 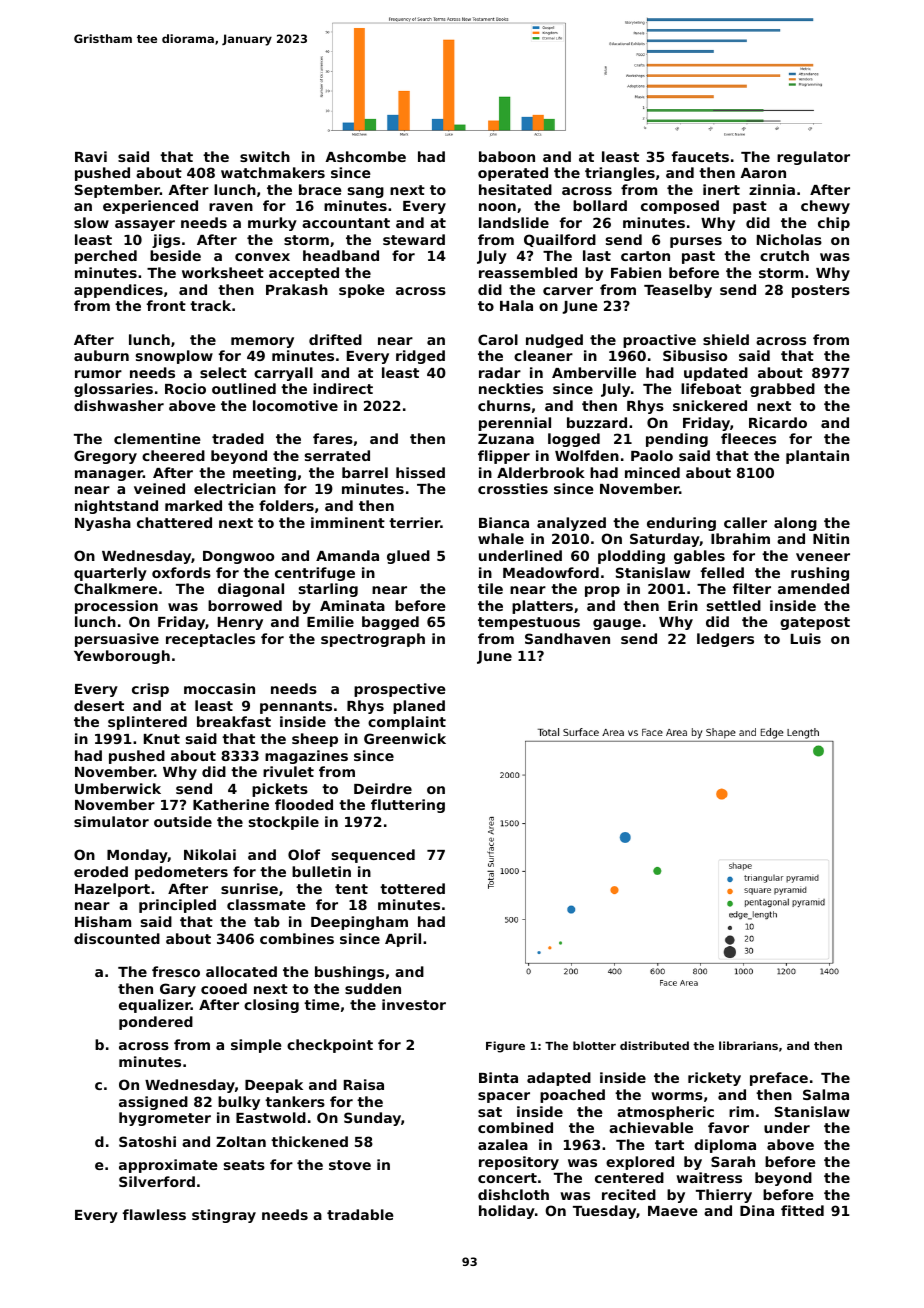 I want to click on pondered, so click(x=156, y=1023).
